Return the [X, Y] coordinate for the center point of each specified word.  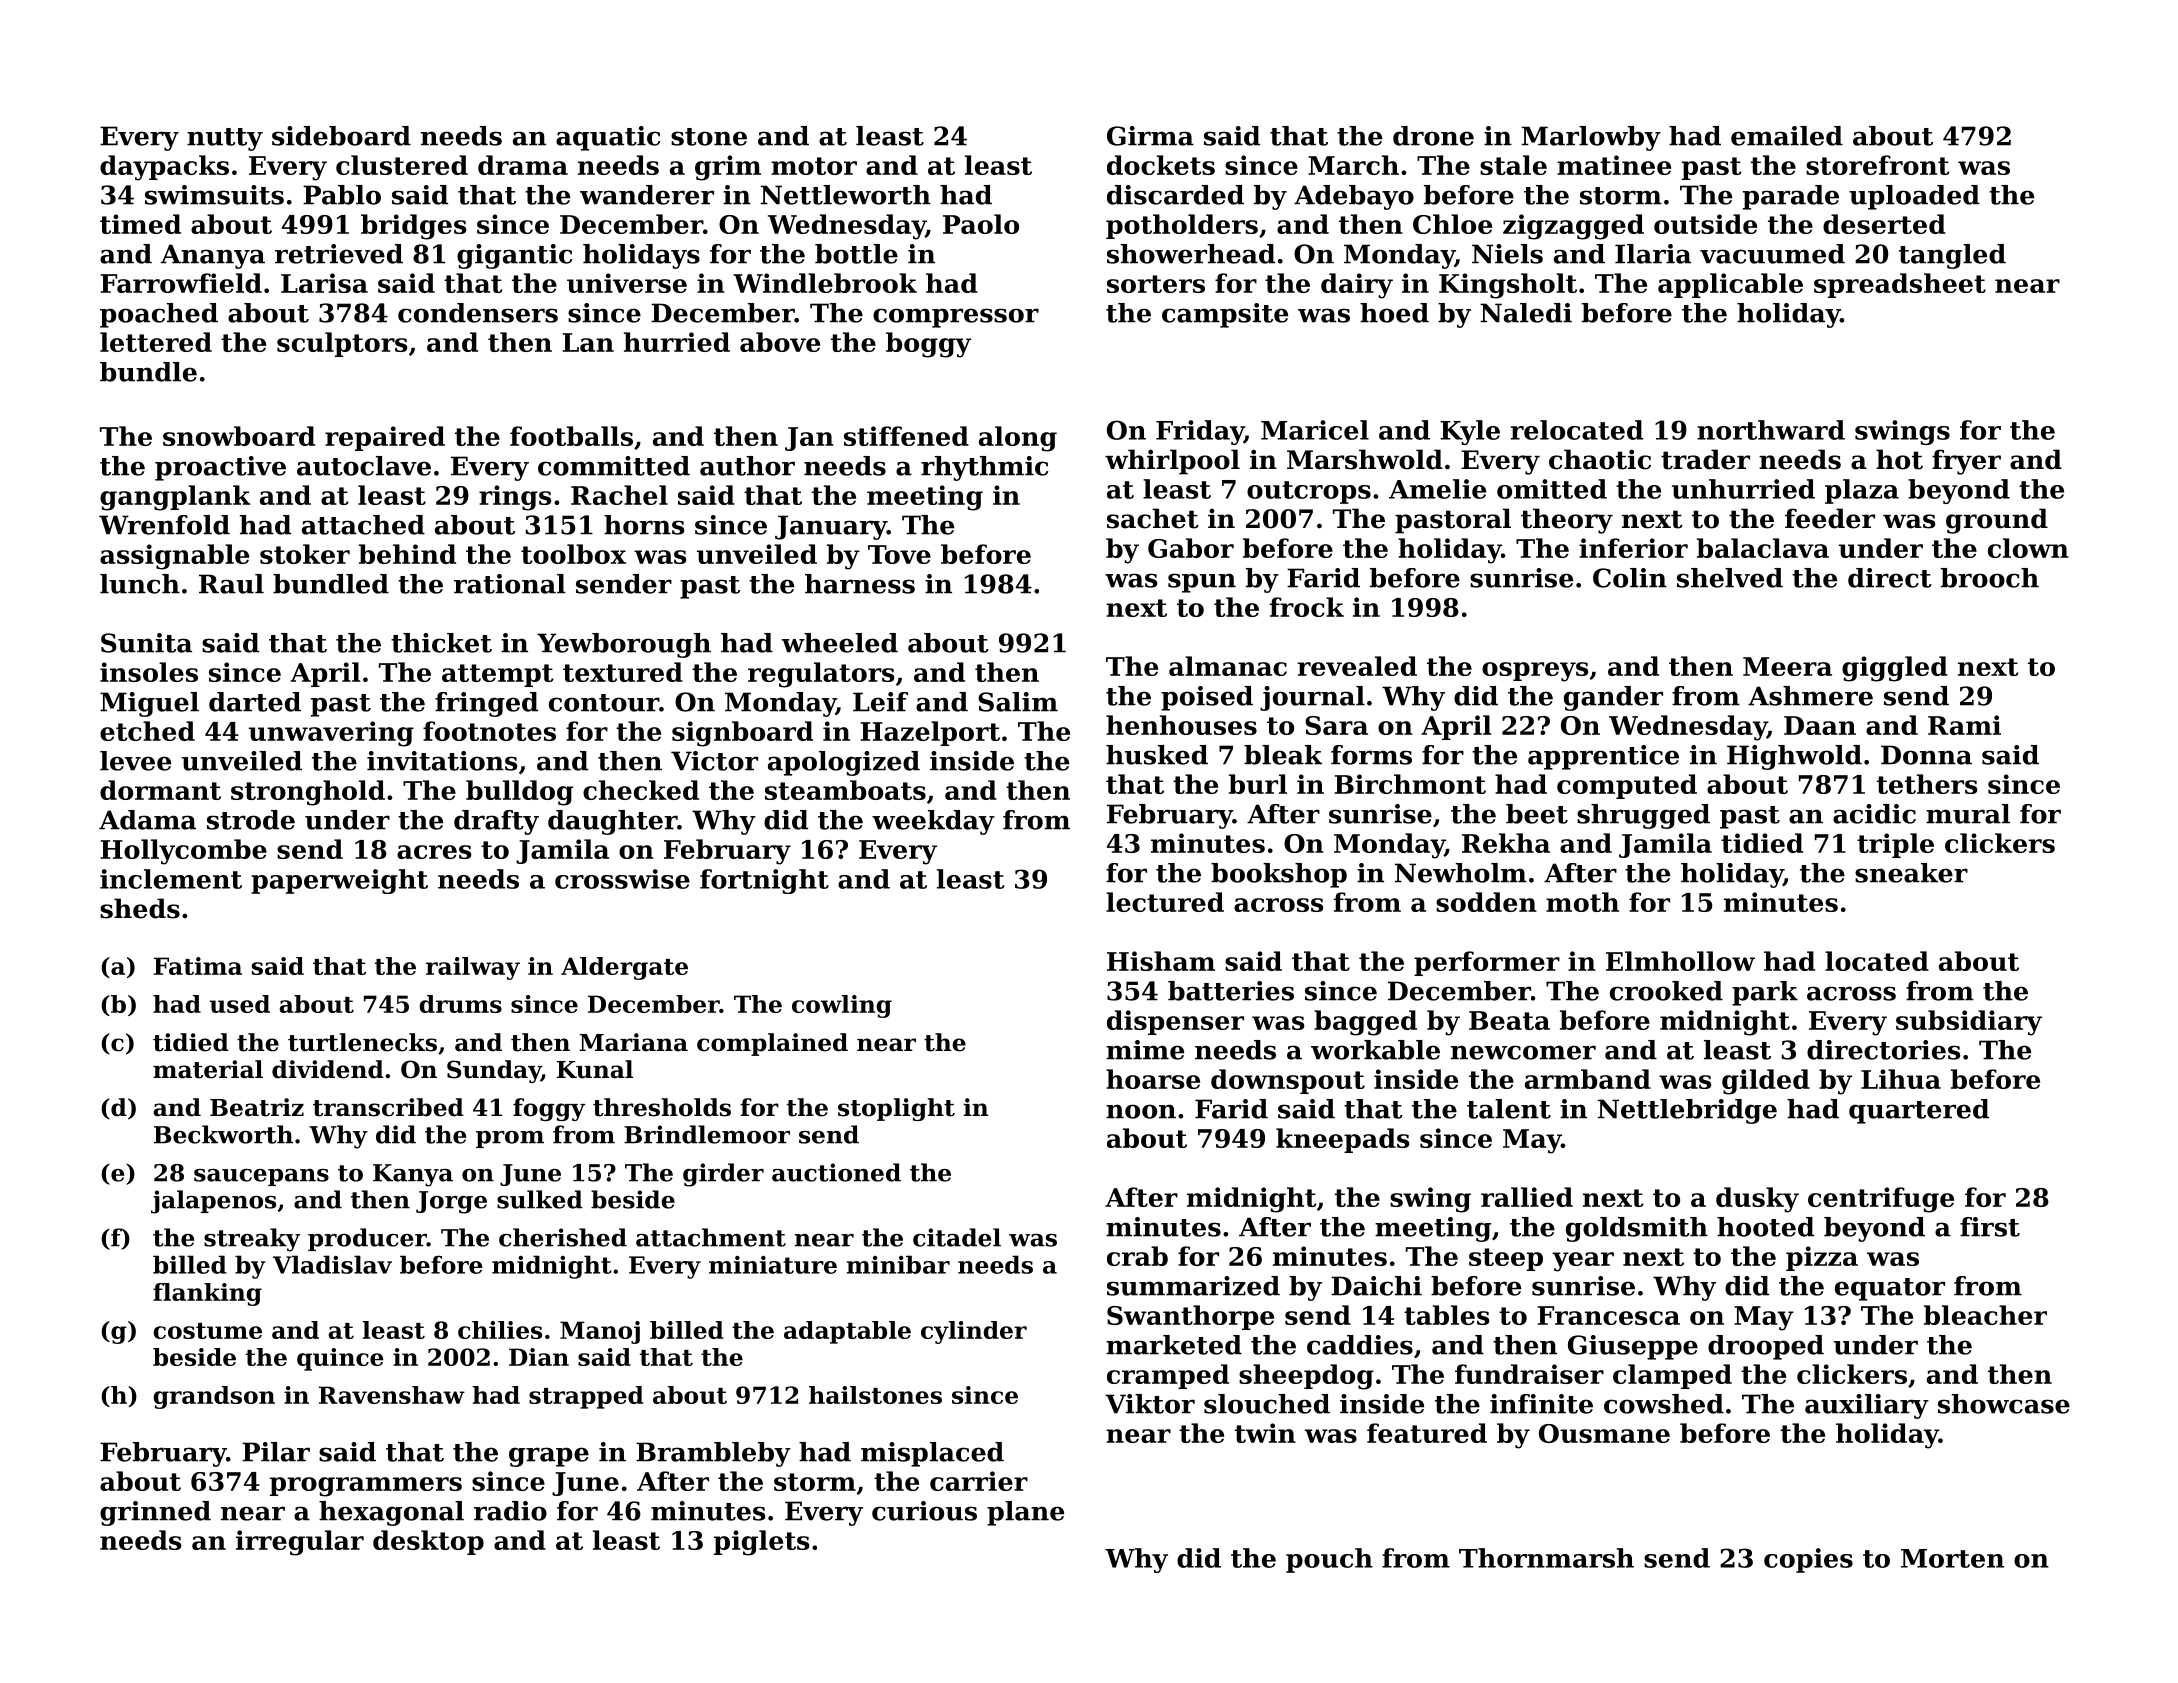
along [1018, 439]
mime [1145, 1050]
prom [510, 1139]
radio [510, 1511]
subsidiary [1969, 1023]
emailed [1787, 136]
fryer [1966, 462]
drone [1433, 136]
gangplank [175, 498]
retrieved [339, 254]
